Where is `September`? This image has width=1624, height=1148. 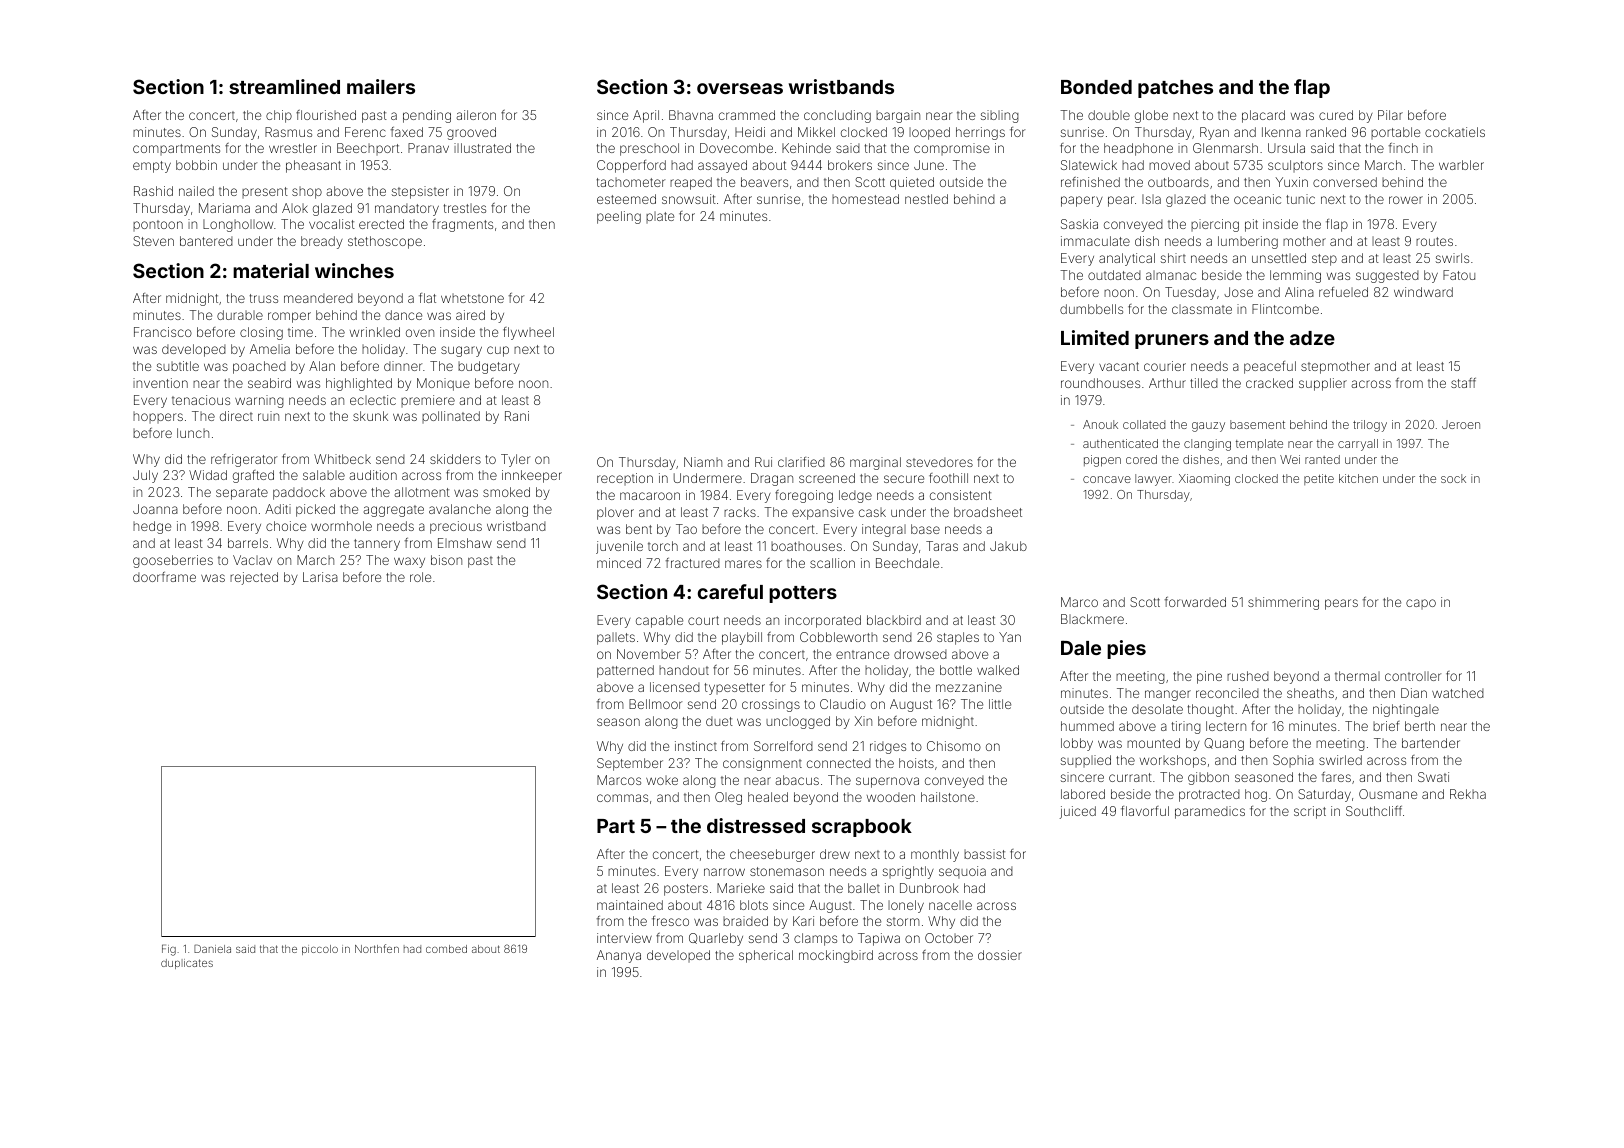
September is located at coordinates (630, 764).
